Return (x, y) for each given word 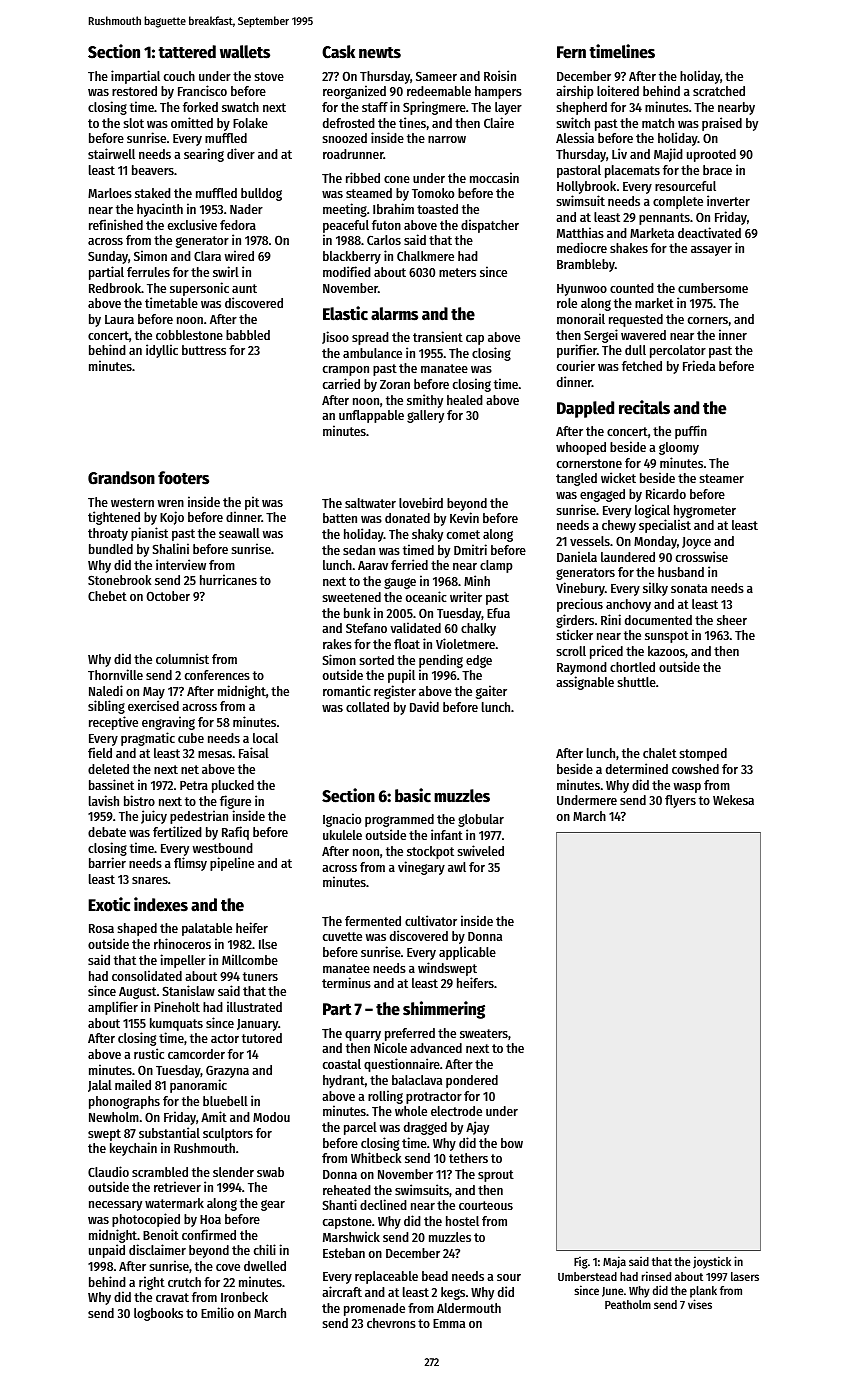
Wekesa (733, 800)
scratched (719, 91)
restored (134, 91)
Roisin (500, 75)
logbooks (158, 1314)
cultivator (431, 920)
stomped (703, 754)
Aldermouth (469, 1308)
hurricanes (228, 579)
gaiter (491, 692)
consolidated (147, 975)
